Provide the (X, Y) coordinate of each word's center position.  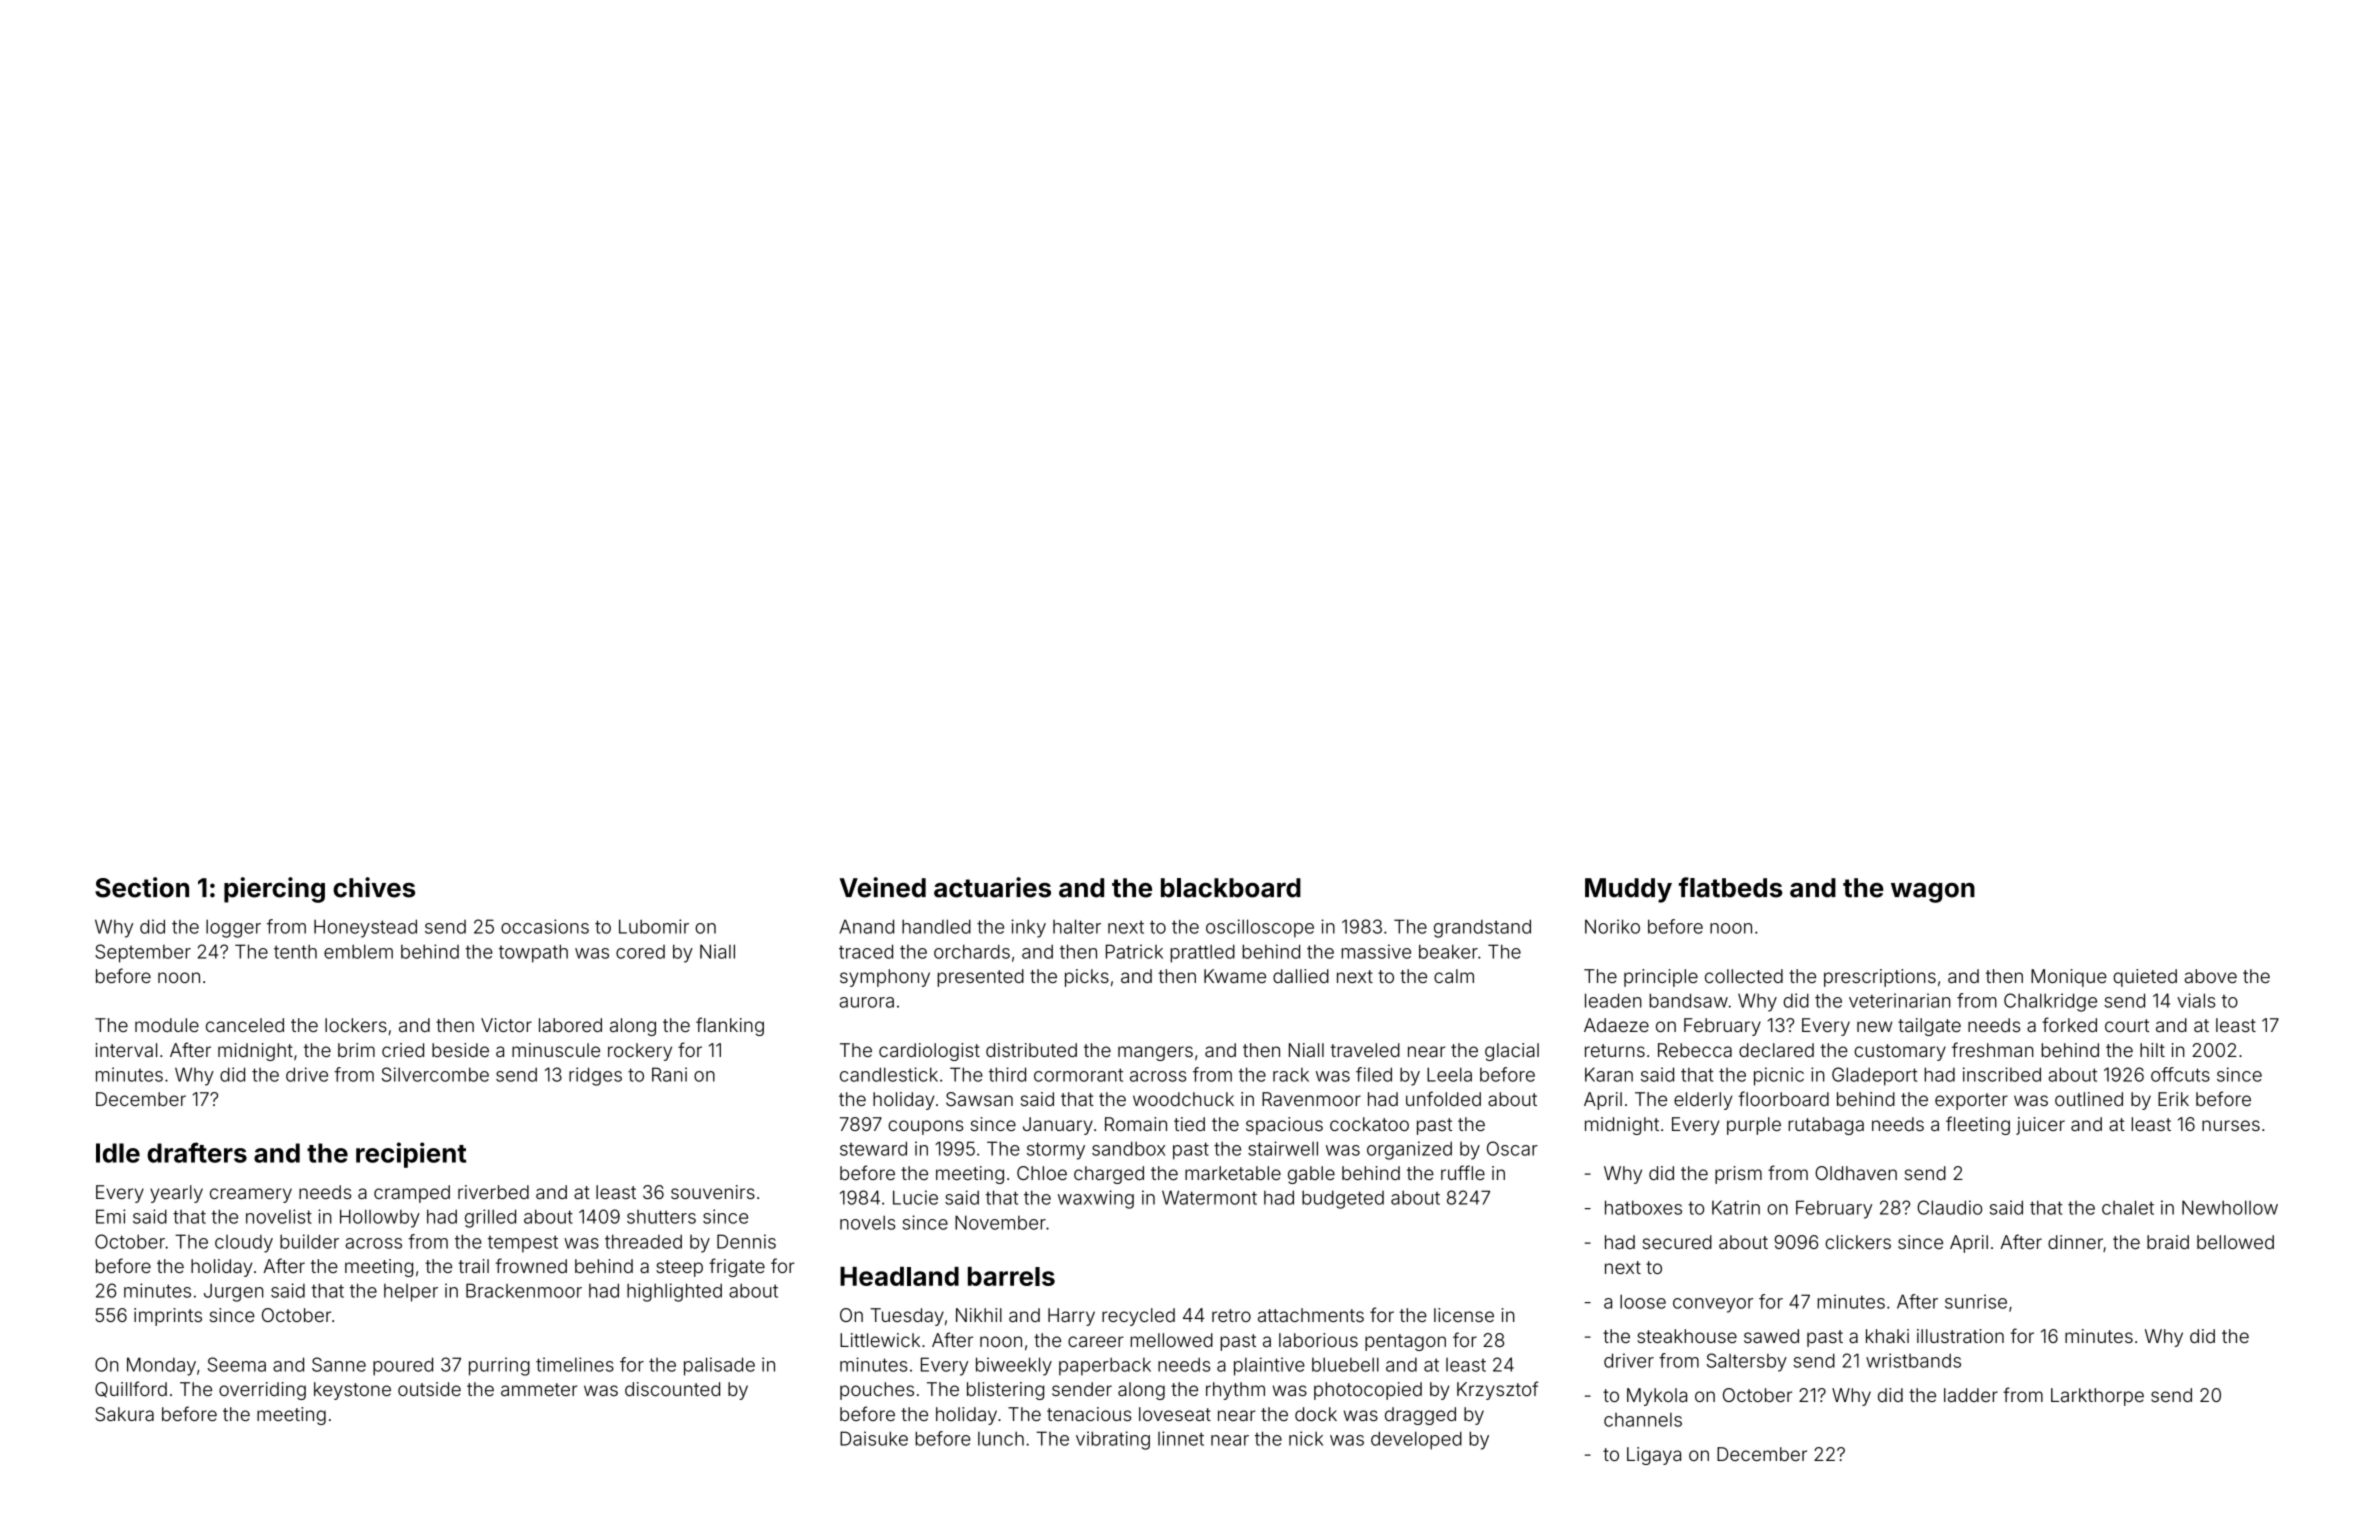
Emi (111, 1216)
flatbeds (1731, 887)
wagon (1933, 893)
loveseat (1175, 1414)
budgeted (1343, 1199)
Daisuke (874, 1438)
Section (142, 887)
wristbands (1913, 1360)
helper (411, 1293)
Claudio (1949, 1207)
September (143, 953)
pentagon (1405, 1342)
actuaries (992, 887)
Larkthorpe (2097, 1397)
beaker (1448, 951)
